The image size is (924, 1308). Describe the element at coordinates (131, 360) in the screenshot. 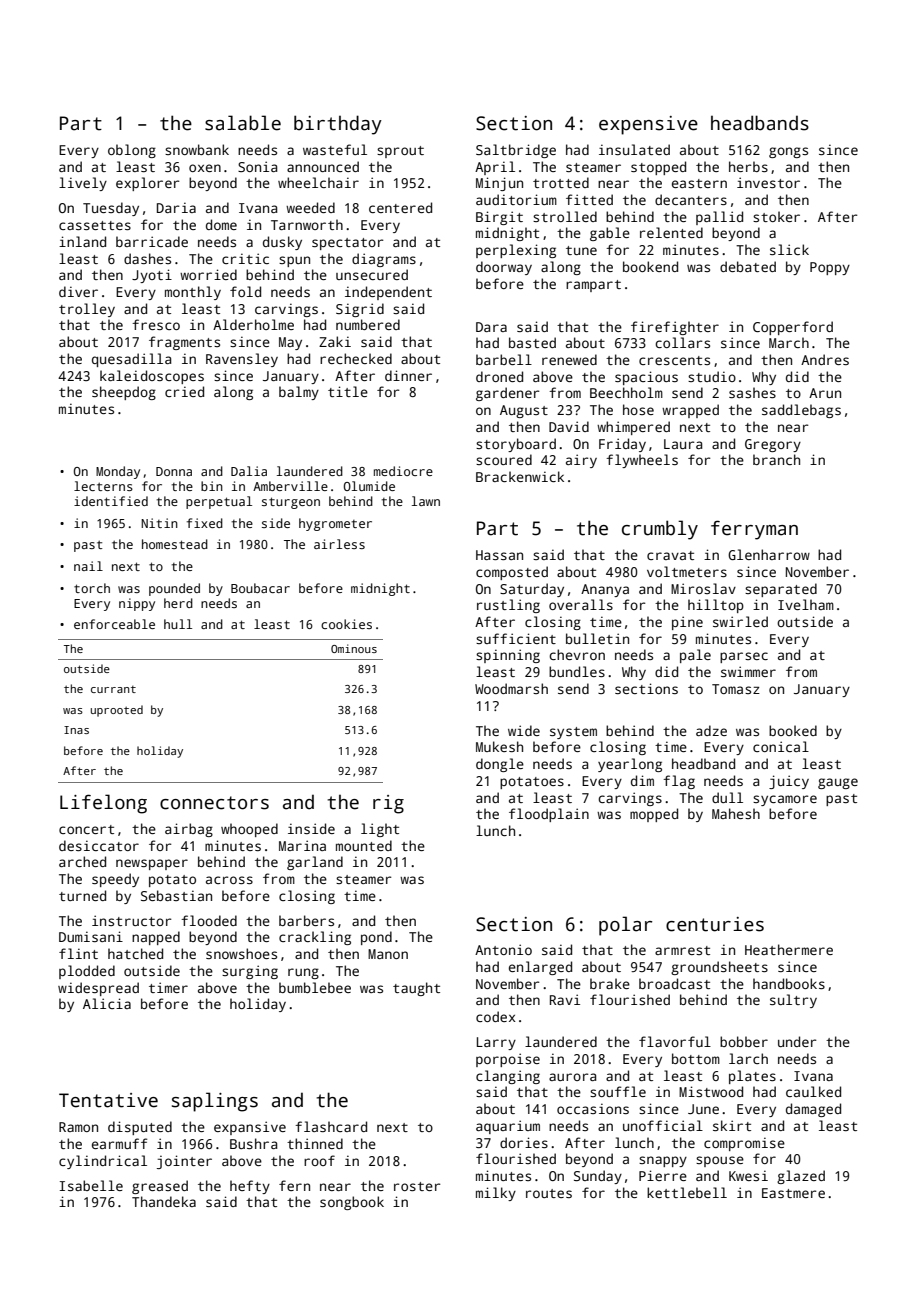

I see `quesadilla` at that location.
